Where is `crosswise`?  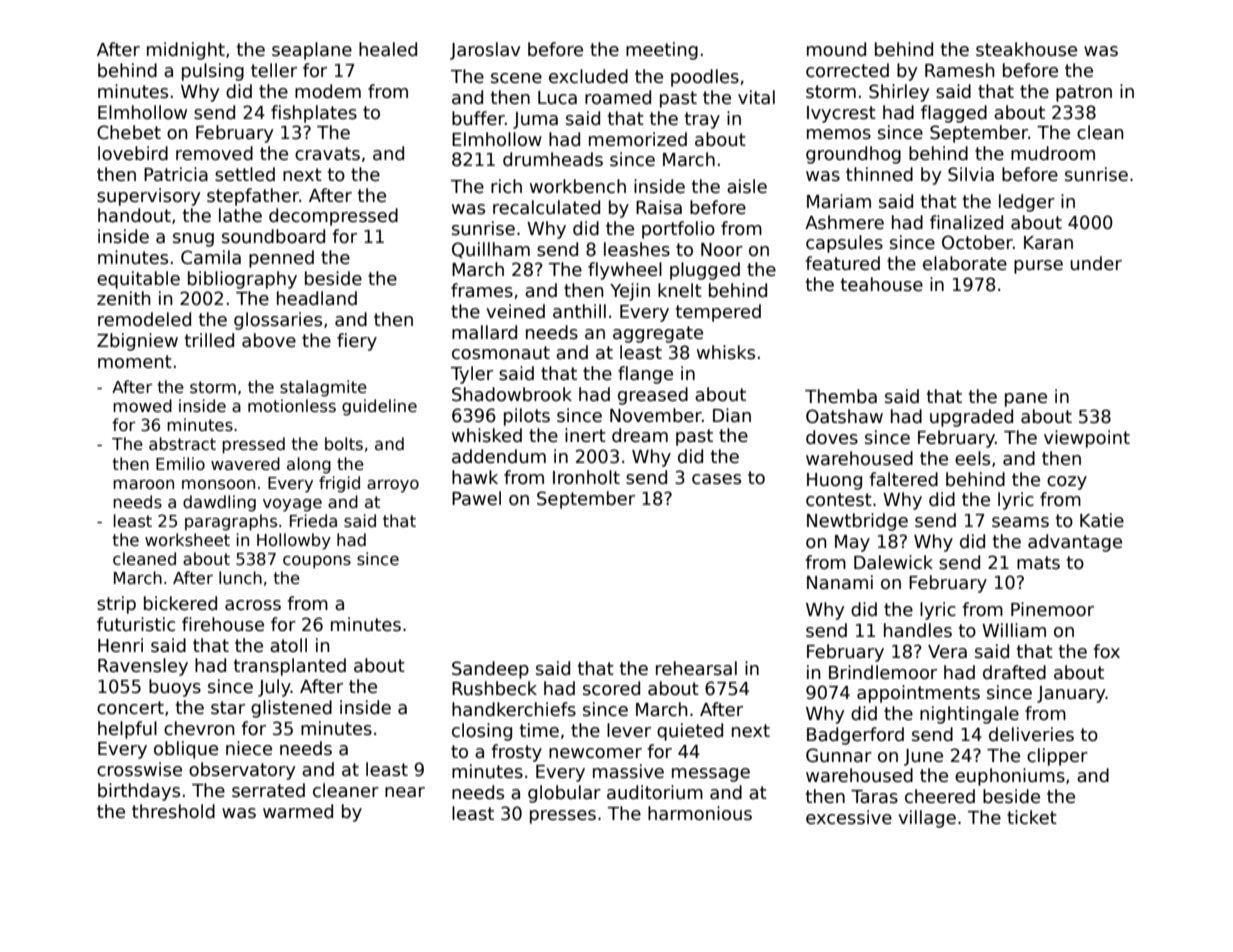
crosswise is located at coordinates (139, 769).
